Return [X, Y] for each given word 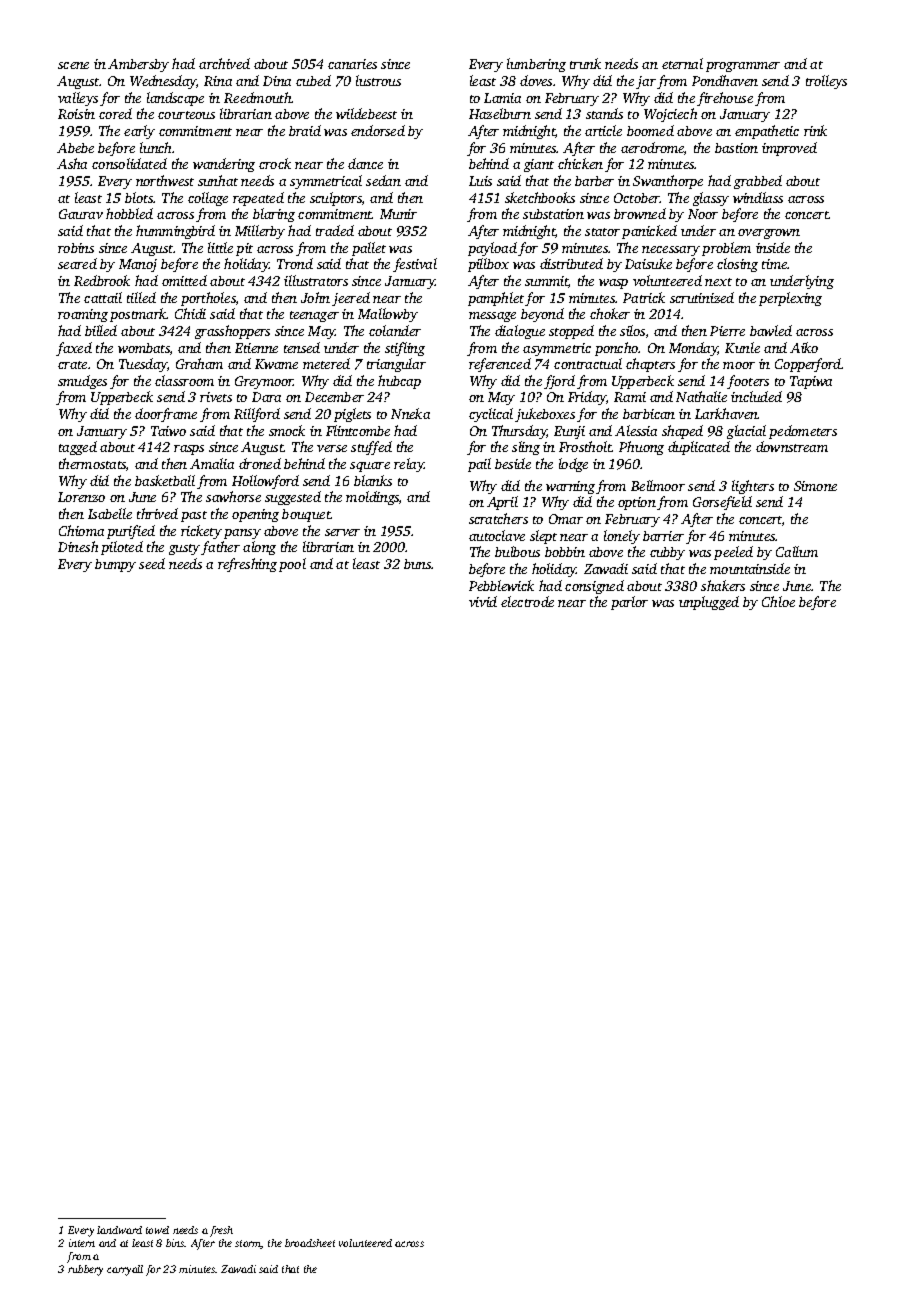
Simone [815, 486]
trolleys [826, 82]
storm [248, 1244]
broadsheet [310, 1243]
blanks [373, 480]
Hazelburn [500, 113]
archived [224, 63]
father [220, 548]
